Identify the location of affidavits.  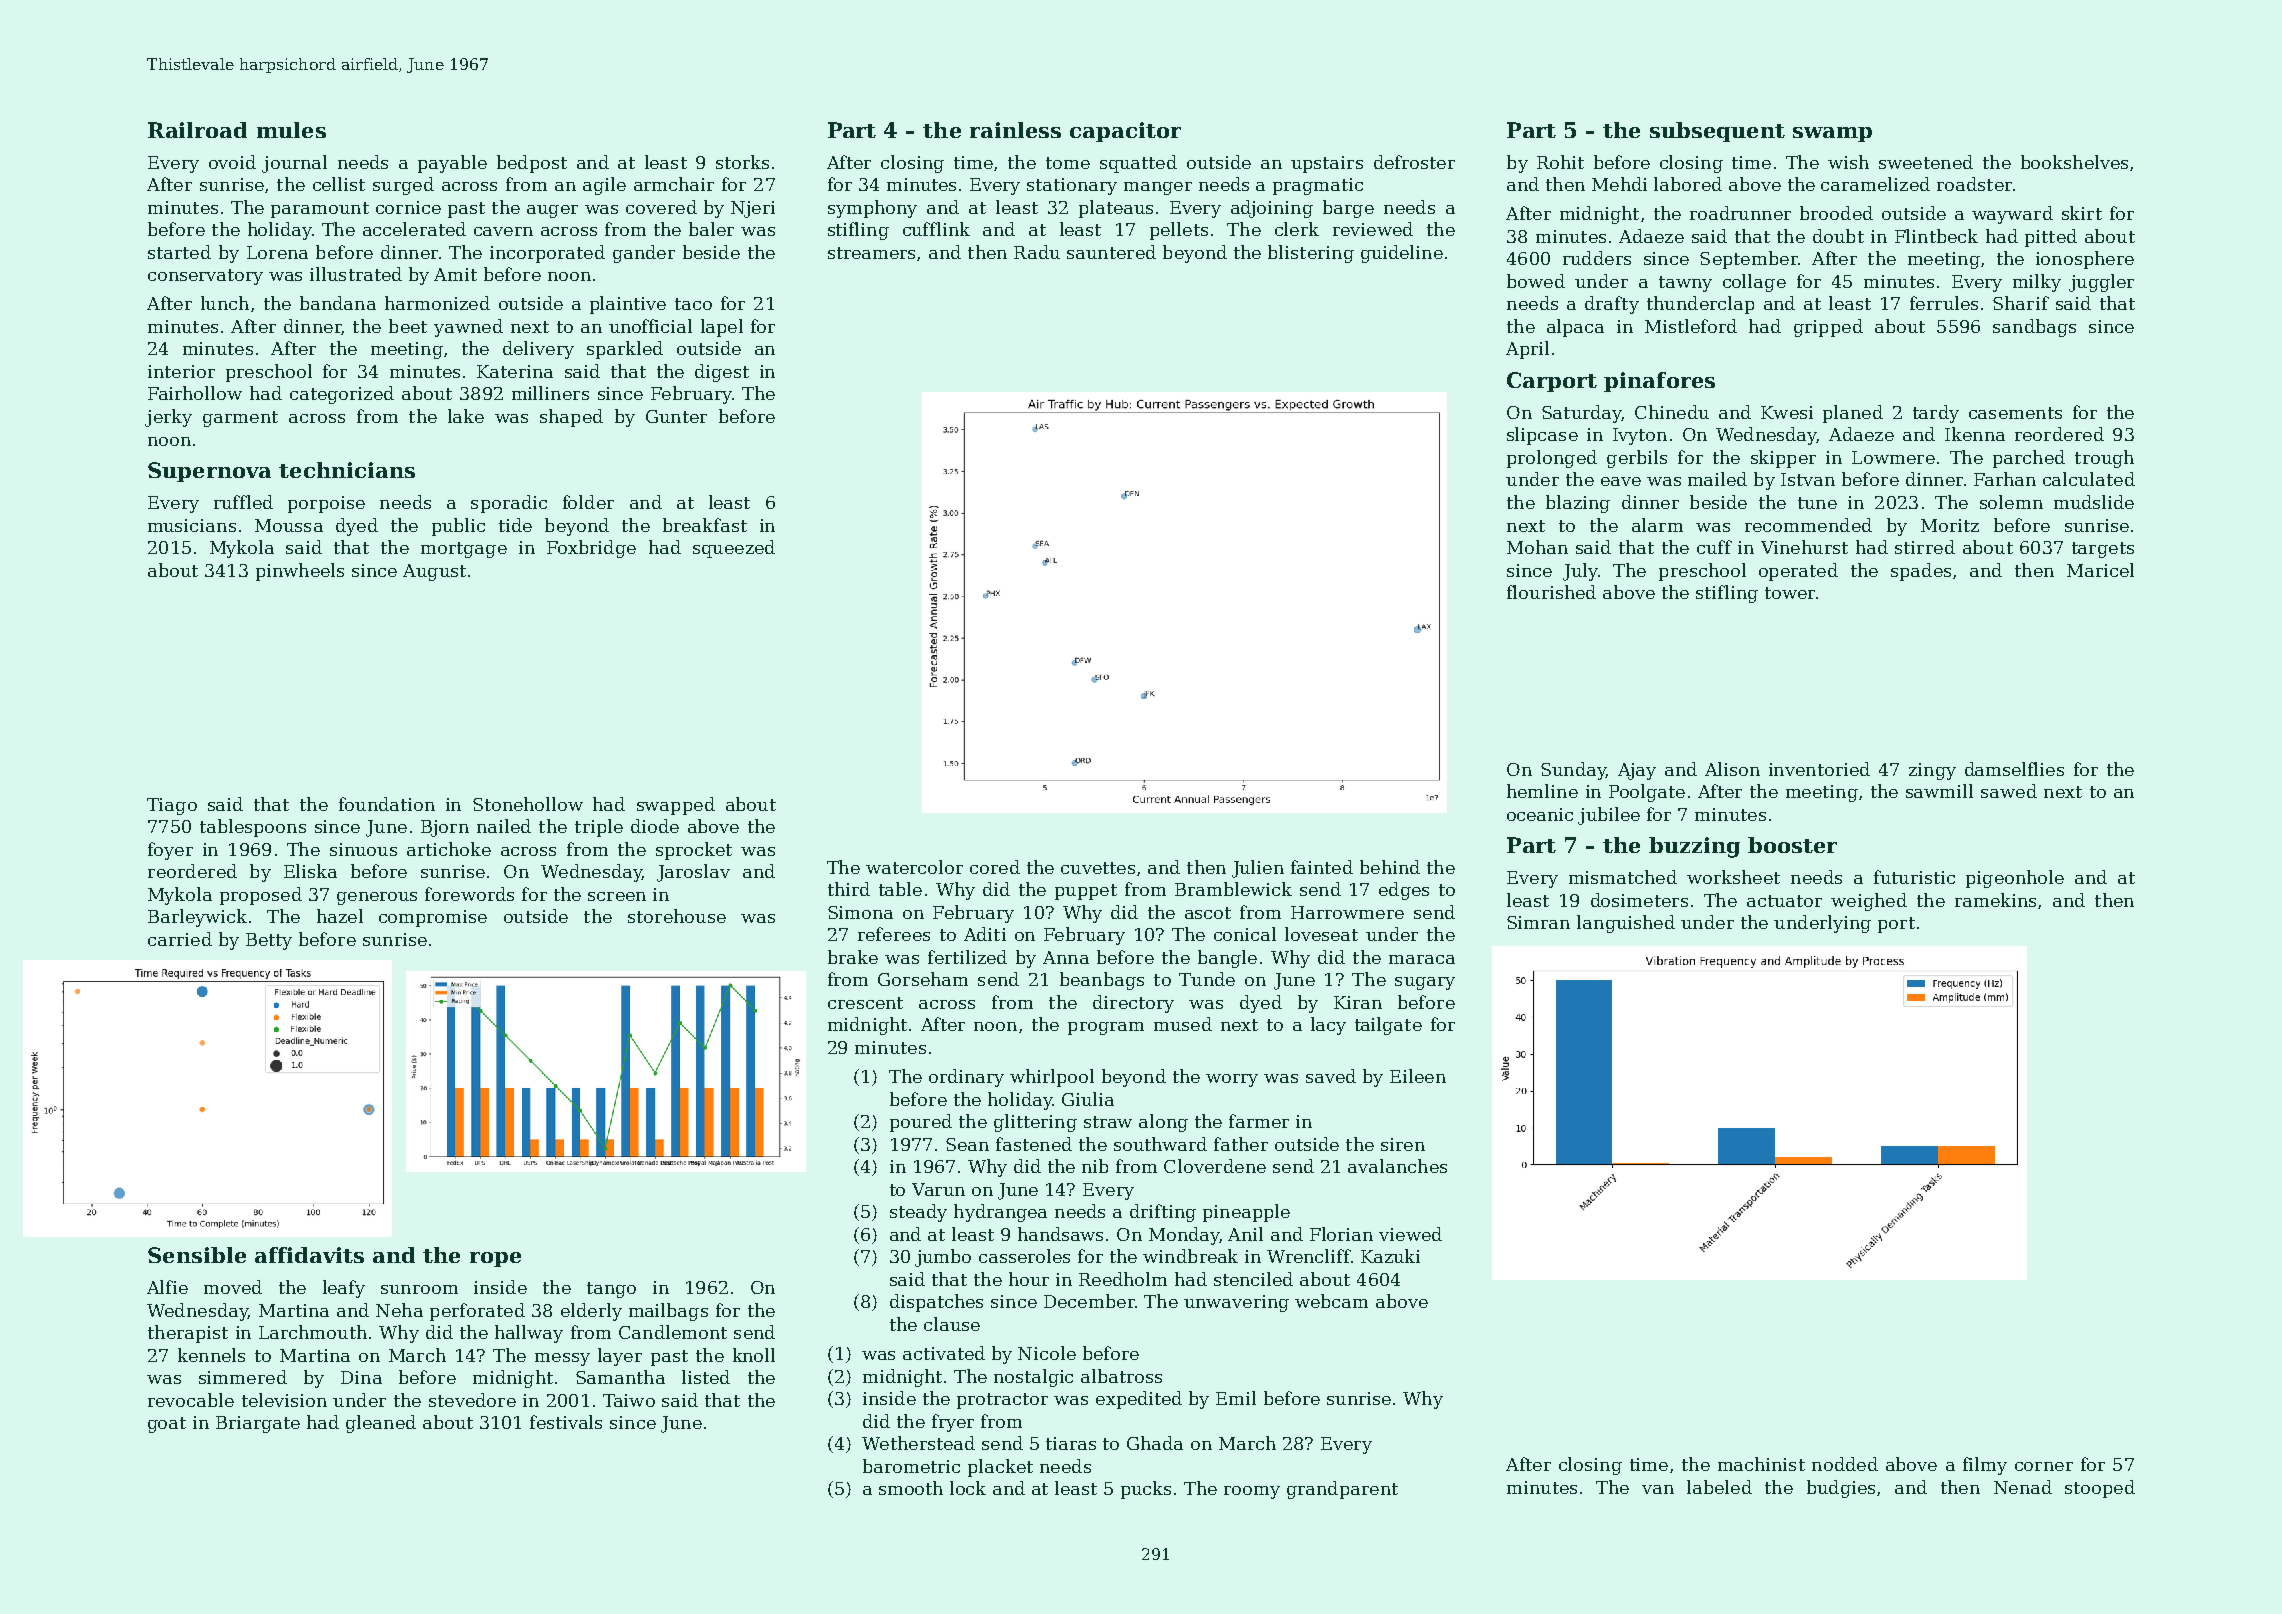
(309, 1255).
